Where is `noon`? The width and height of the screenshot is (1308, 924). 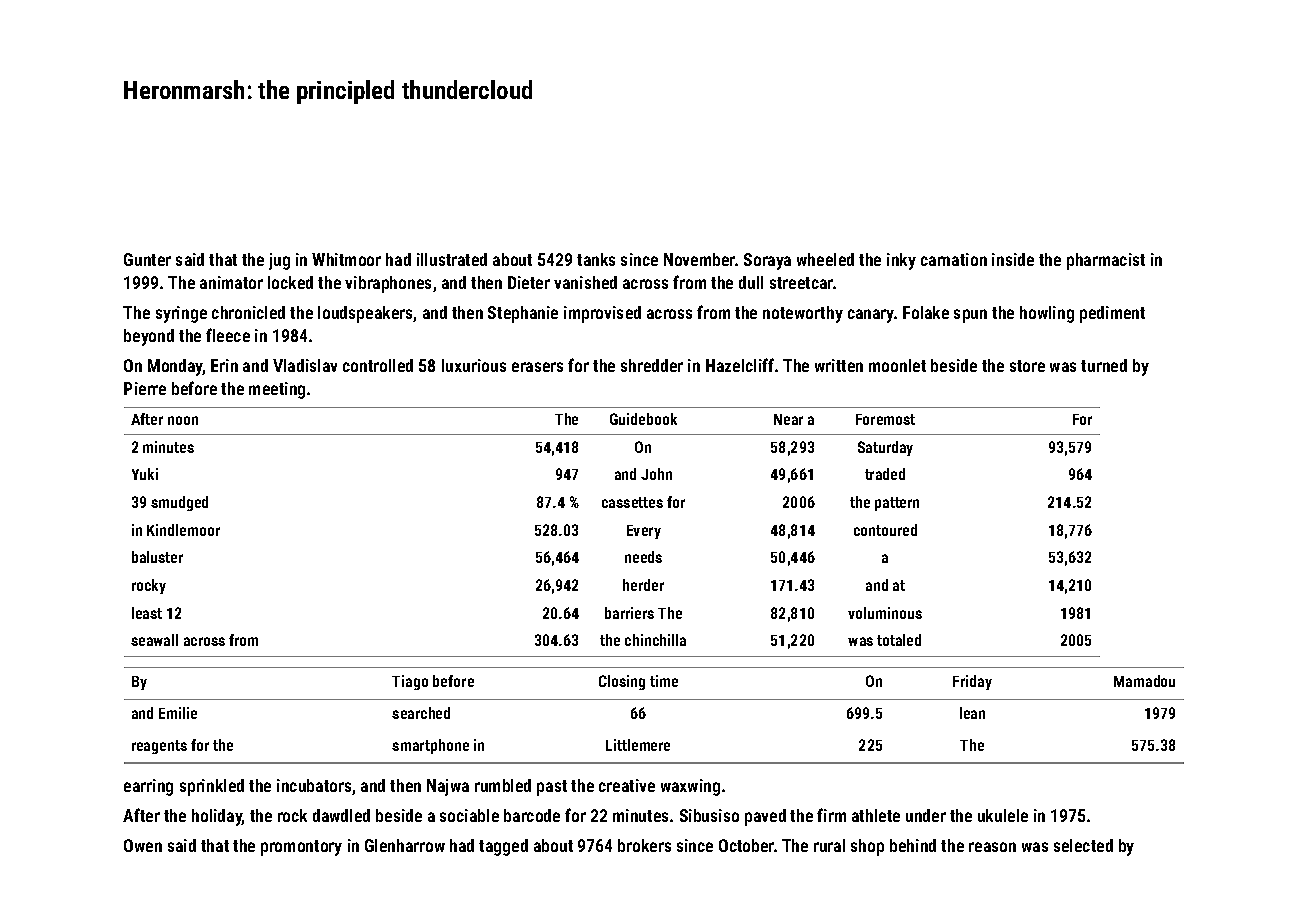
noon is located at coordinates (183, 420).
